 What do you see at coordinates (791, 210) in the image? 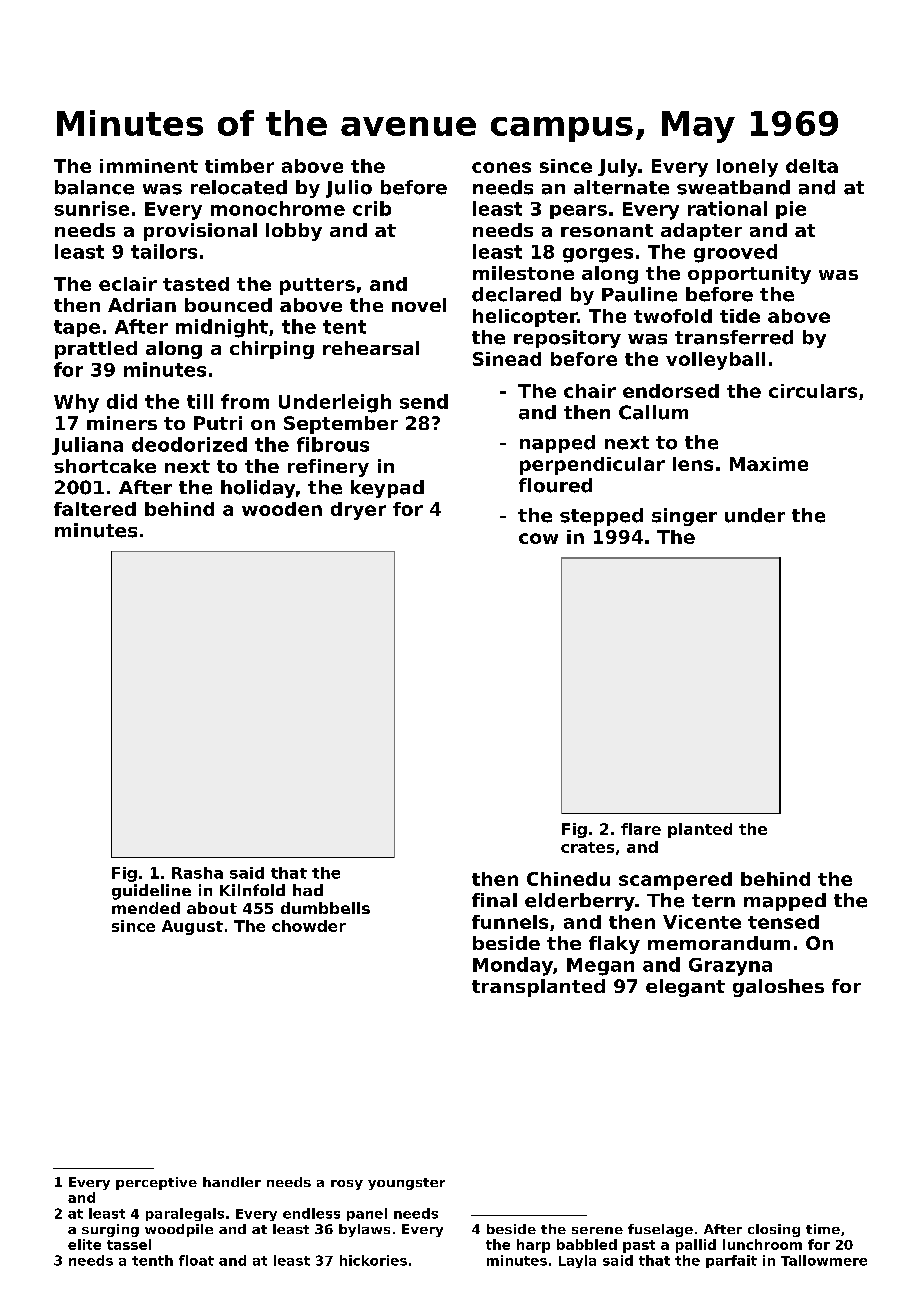
I see `pie` at bounding box center [791, 210].
